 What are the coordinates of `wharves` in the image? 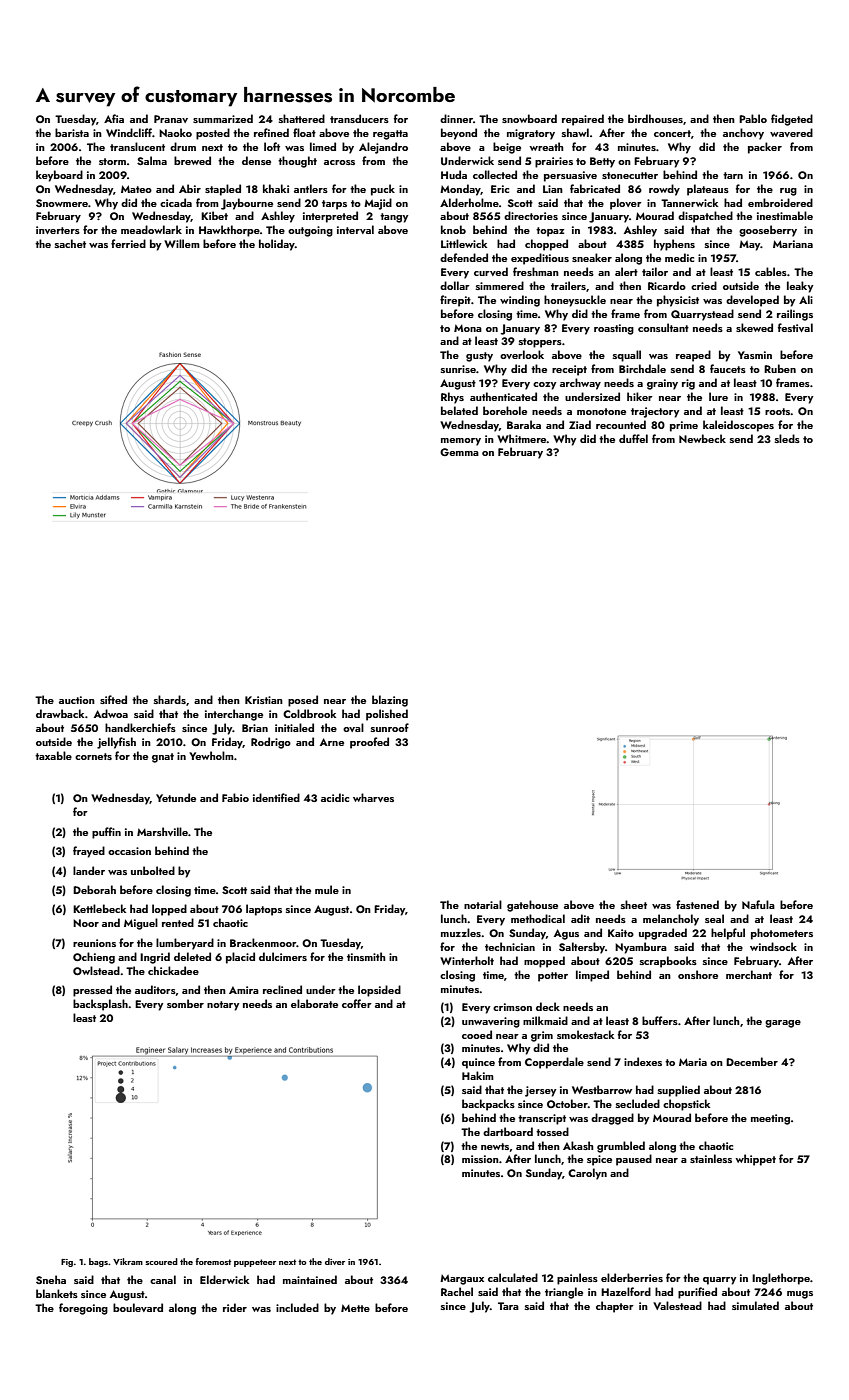 It's located at (373, 797).
